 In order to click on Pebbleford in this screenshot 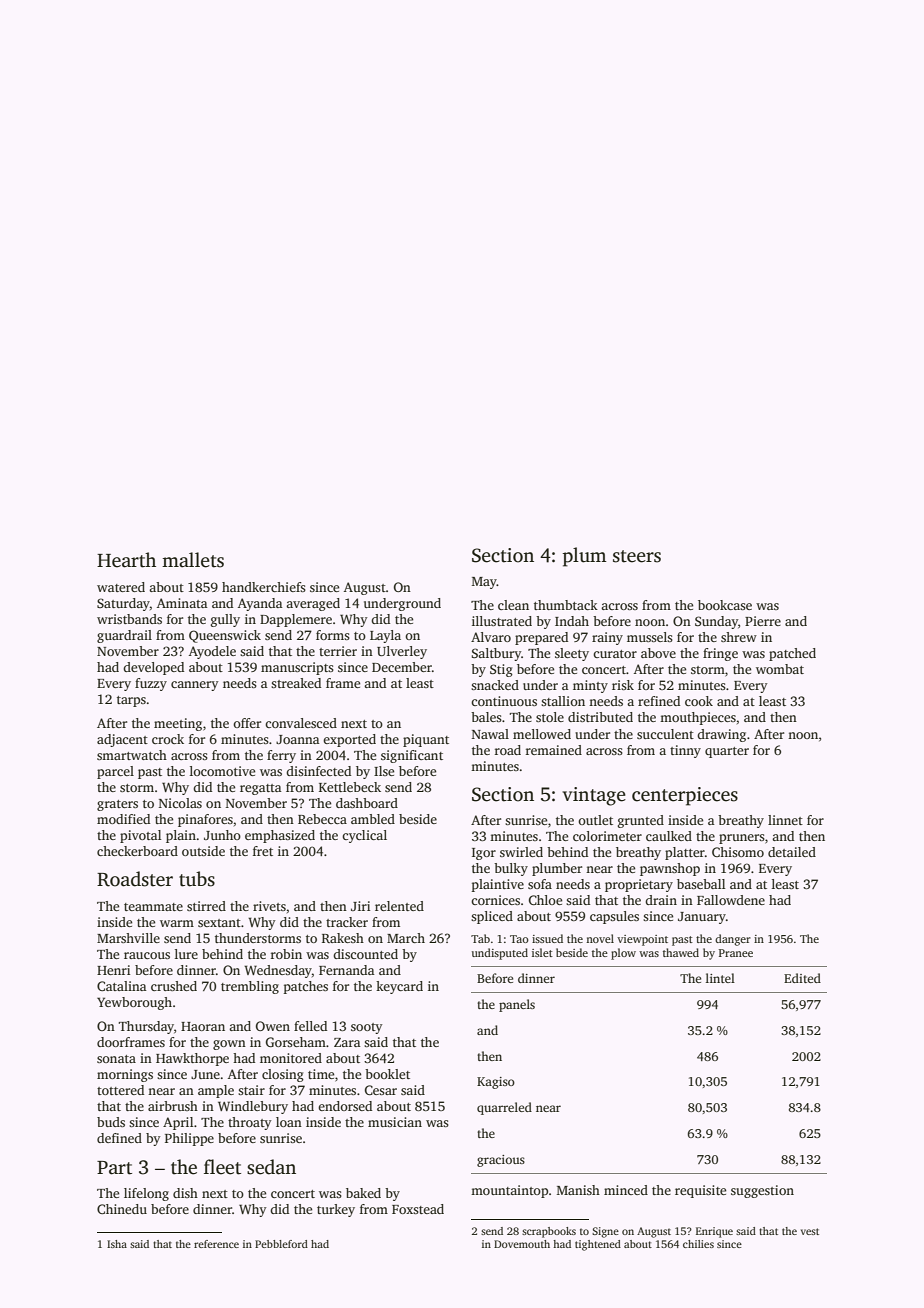, I will do `click(281, 1244)`.
